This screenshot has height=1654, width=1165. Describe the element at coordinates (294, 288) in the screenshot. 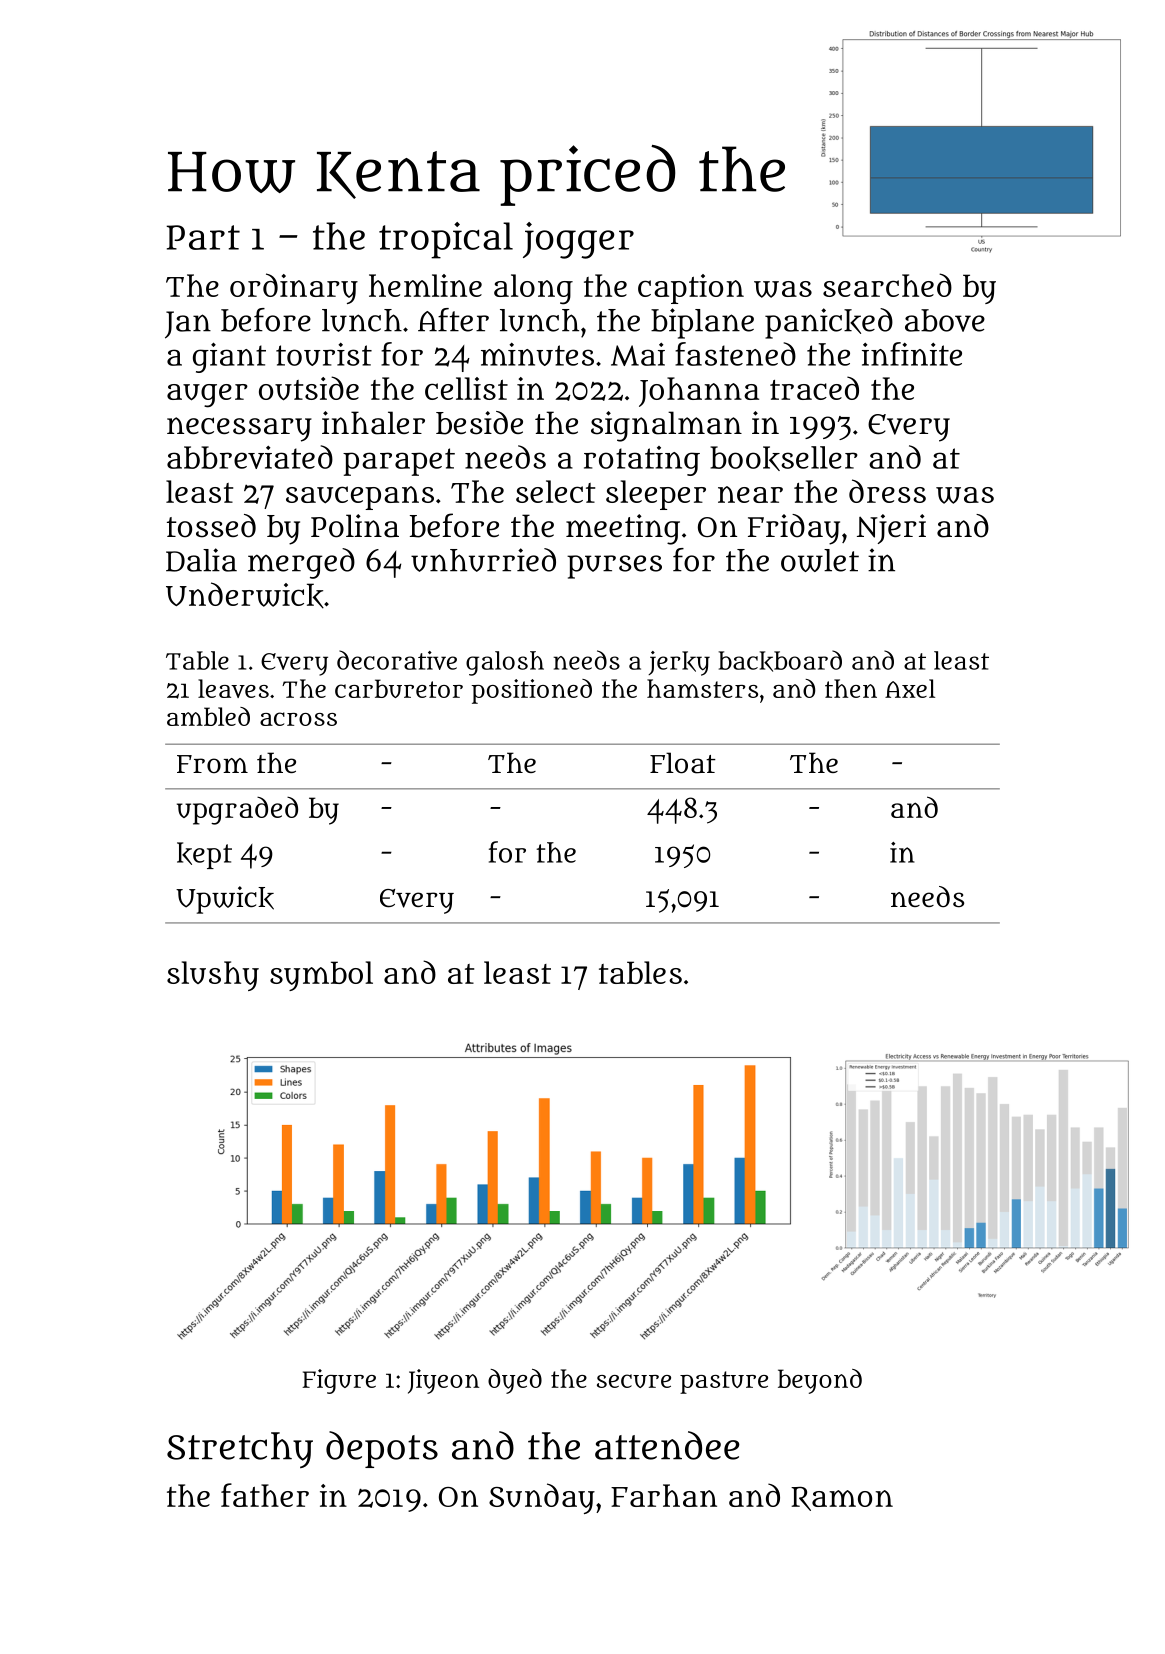

I see `ordinary` at that location.
